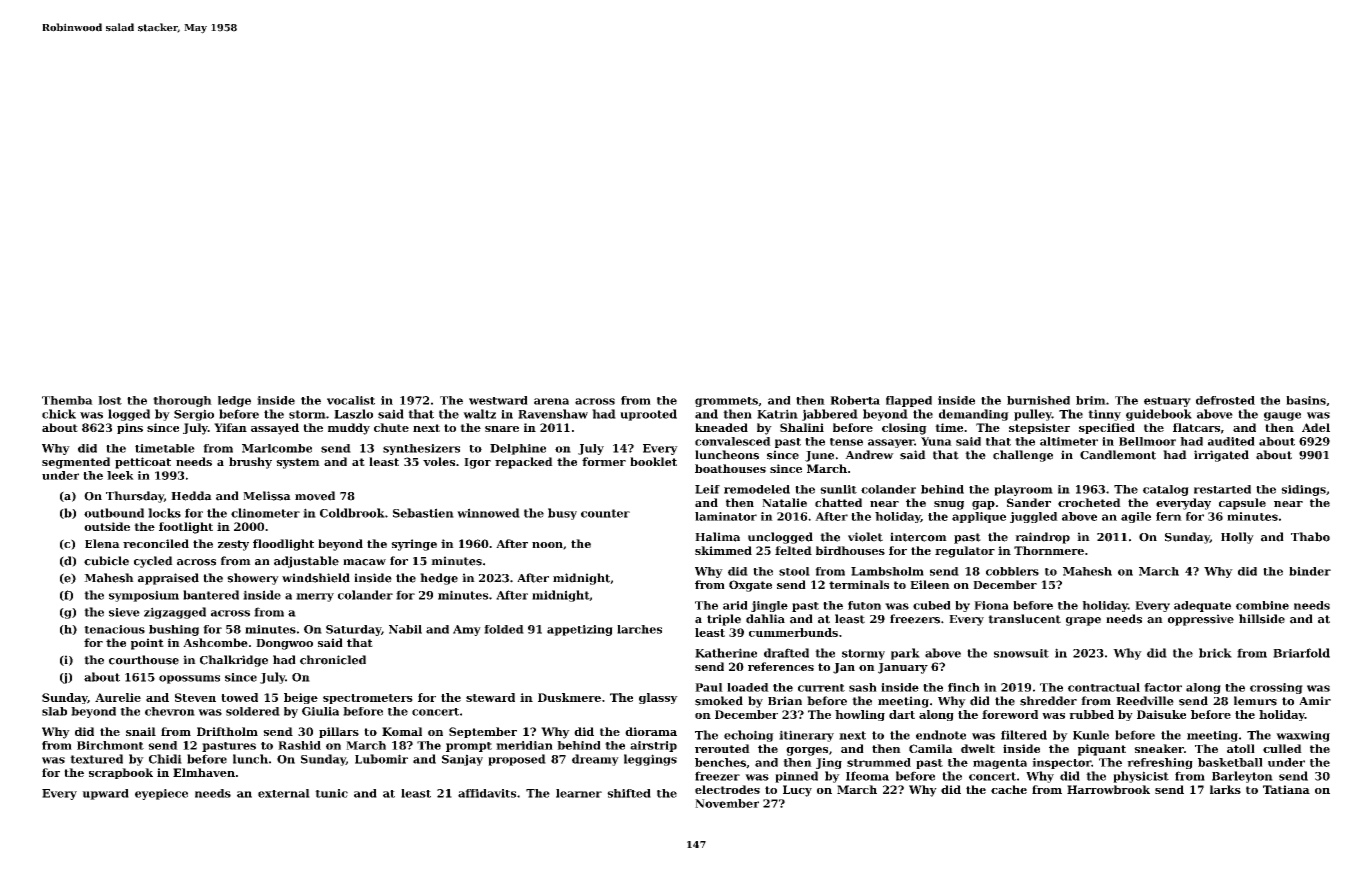 The height and width of the screenshot is (887, 1372). What do you see at coordinates (1310, 537) in the screenshot?
I see `Thabo` at bounding box center [1310, 537].
